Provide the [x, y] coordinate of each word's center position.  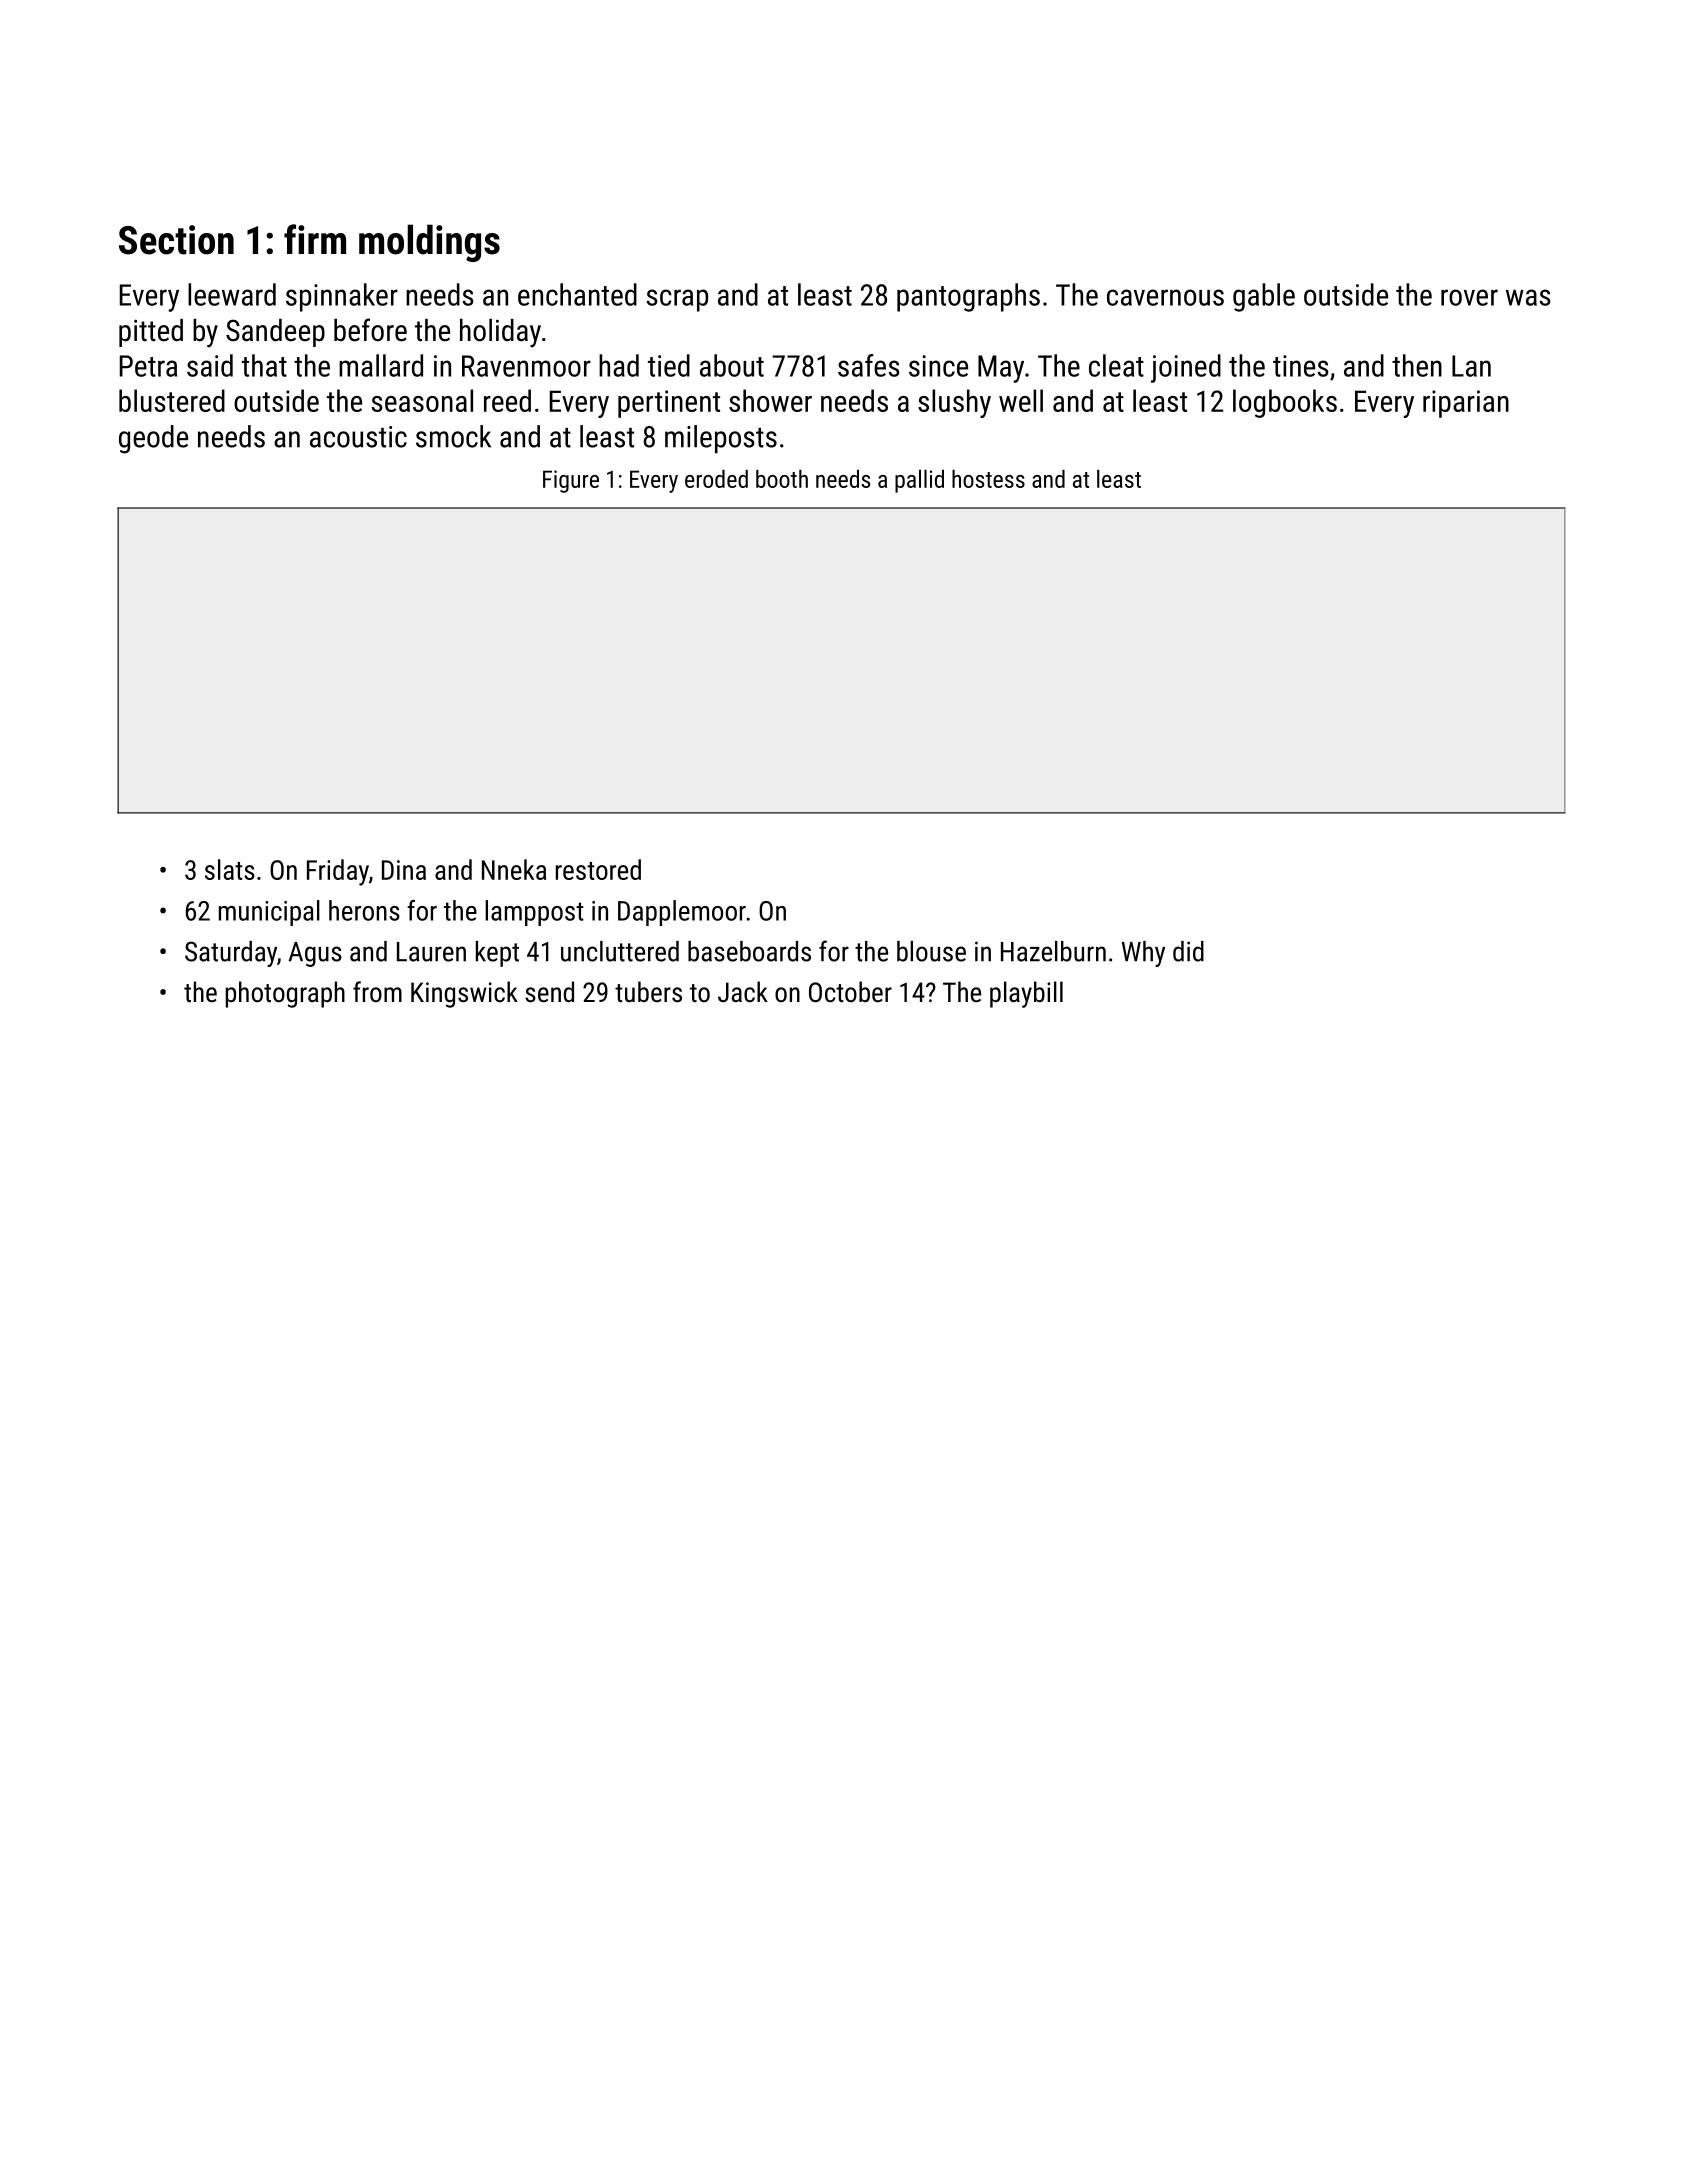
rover [1469, 297]
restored [598, 869]
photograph [285, 994]
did [1188, 951]
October [850, 992]
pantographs [968, 297]
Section [176, 240]
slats [230, 869]
